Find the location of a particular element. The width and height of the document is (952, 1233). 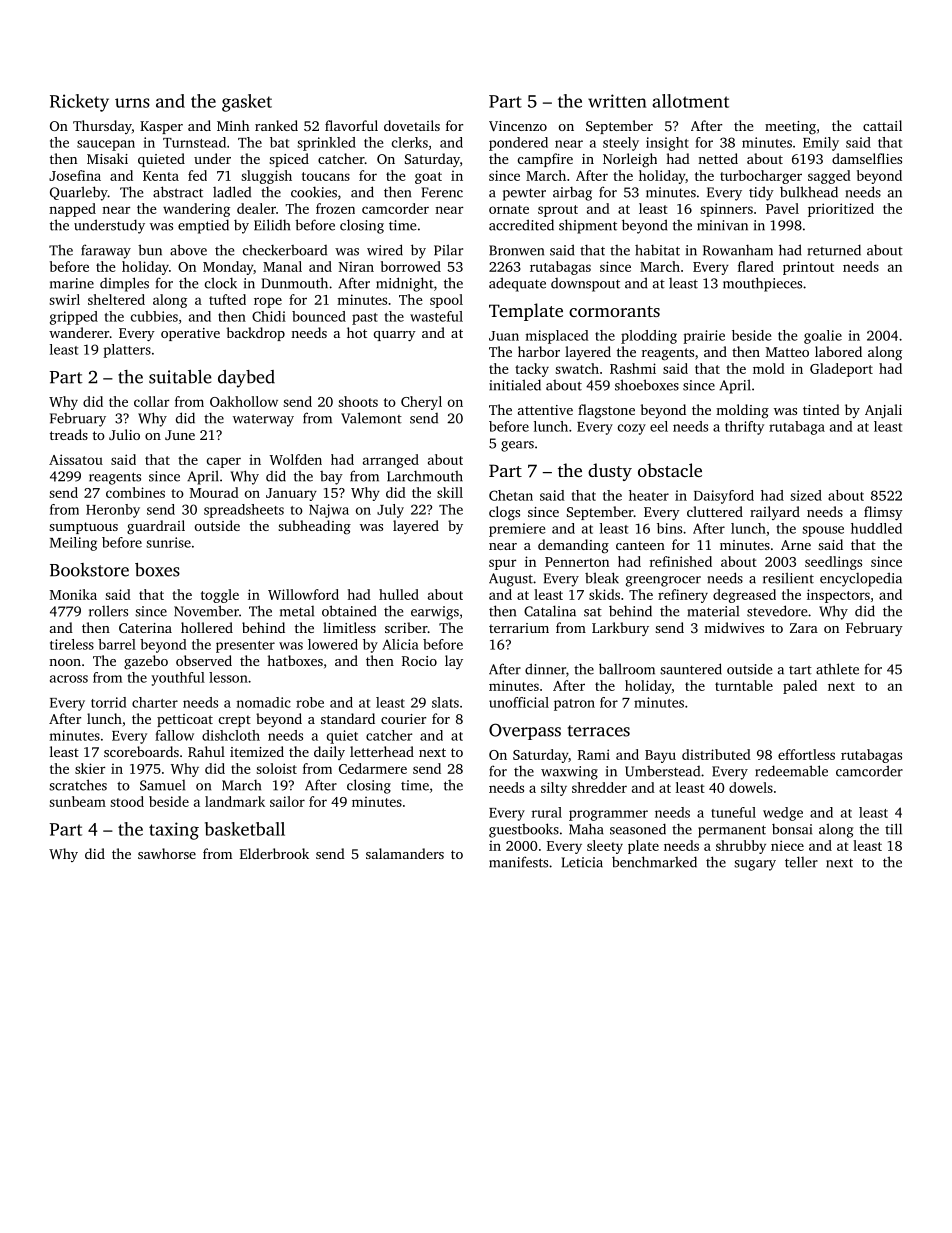

gasket is located at coordinates (247, 103).
